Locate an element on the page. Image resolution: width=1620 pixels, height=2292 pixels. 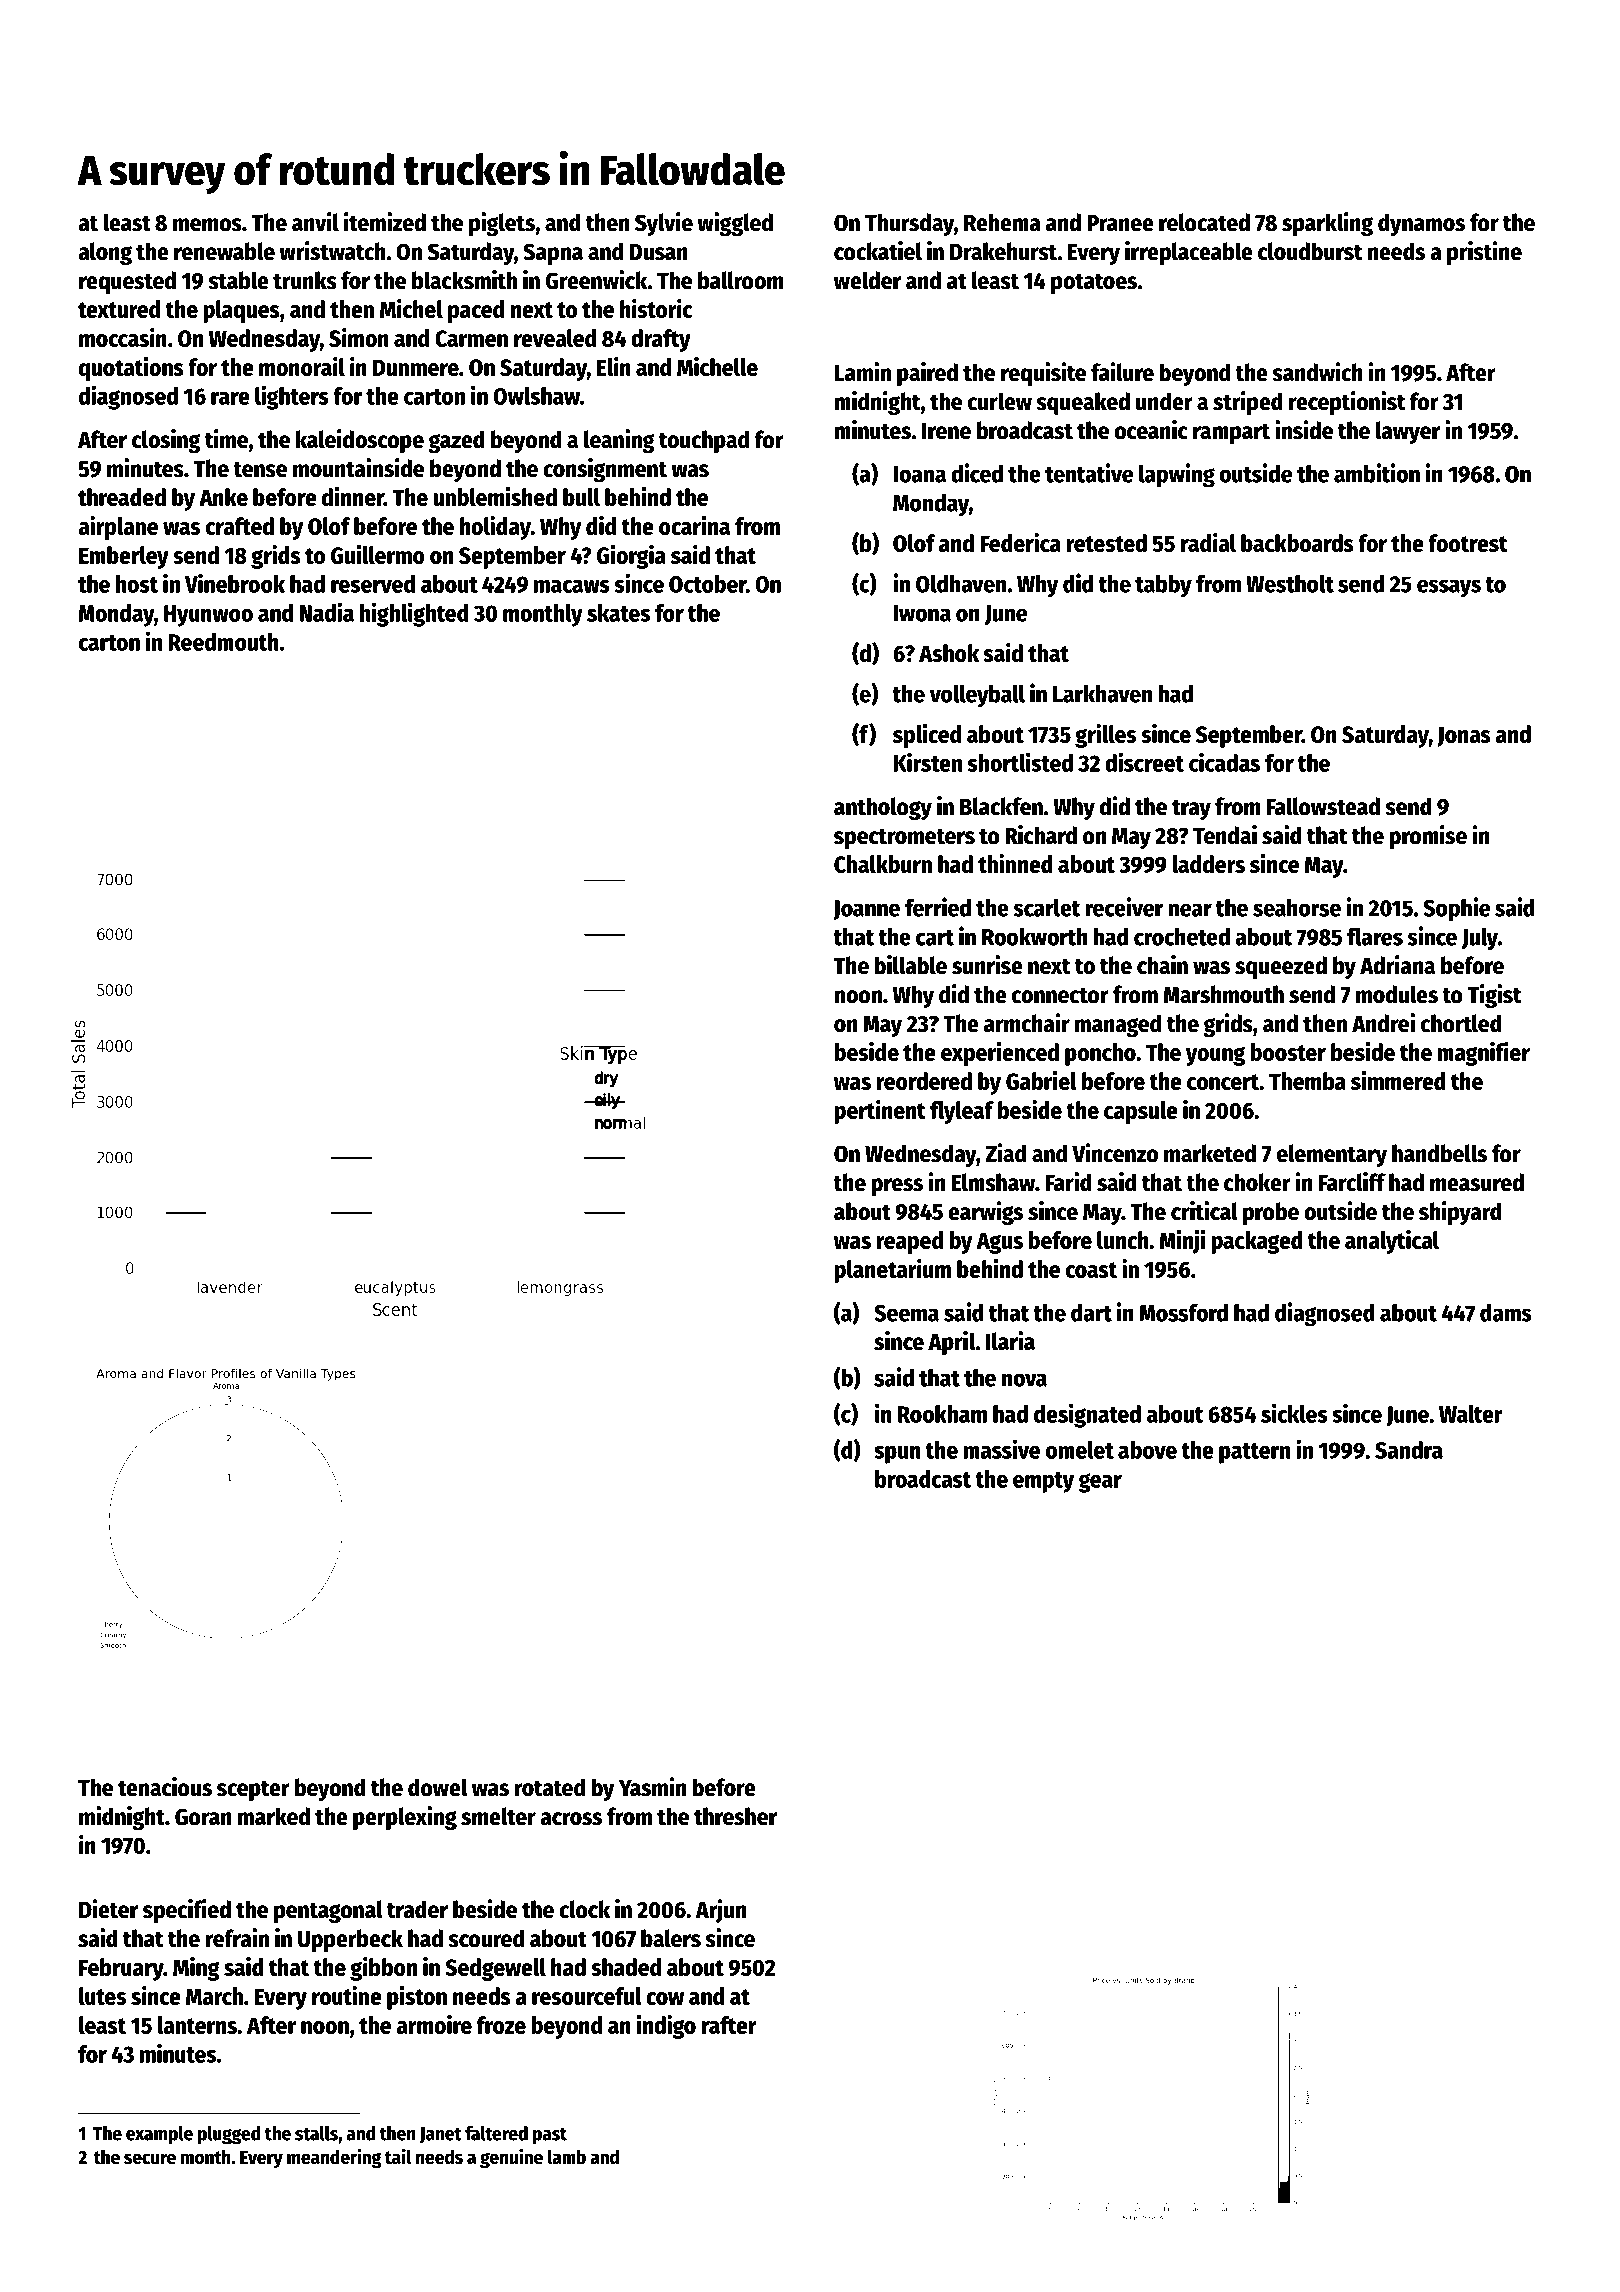
Joanne is located at coordinates (866, 910).
